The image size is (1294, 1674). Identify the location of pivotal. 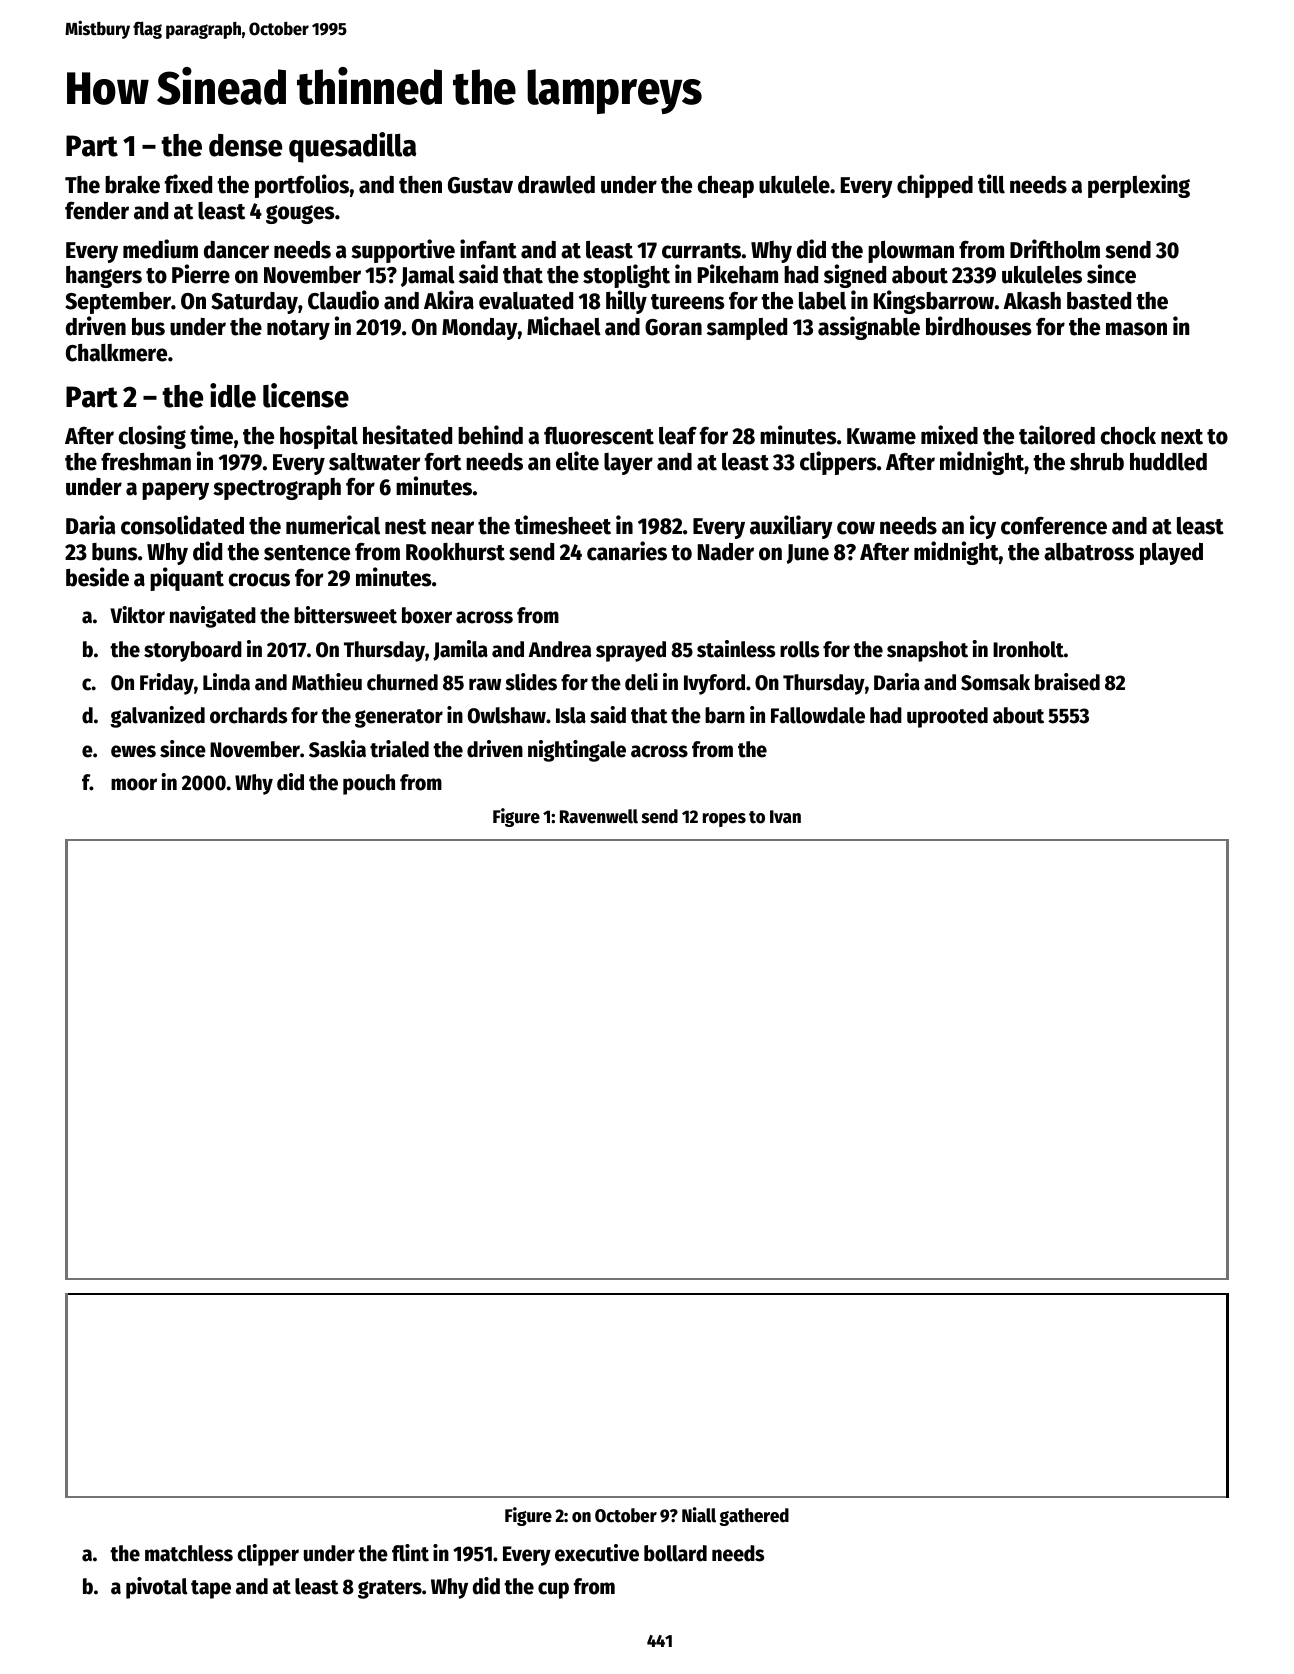
(157, 1588).
